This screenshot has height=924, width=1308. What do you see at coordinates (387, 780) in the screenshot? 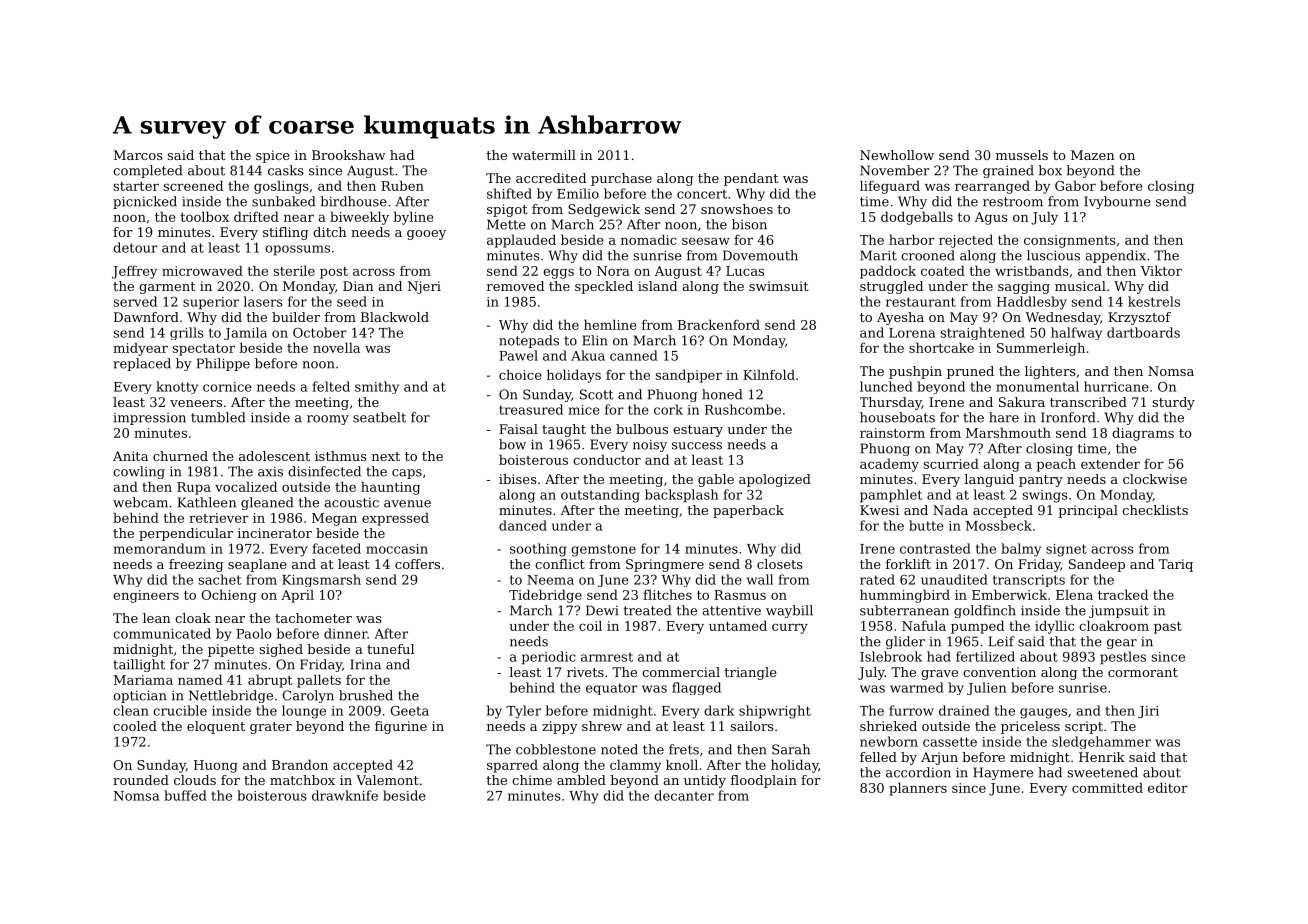
I see `Valemont` at bounding box center [387, 780].
